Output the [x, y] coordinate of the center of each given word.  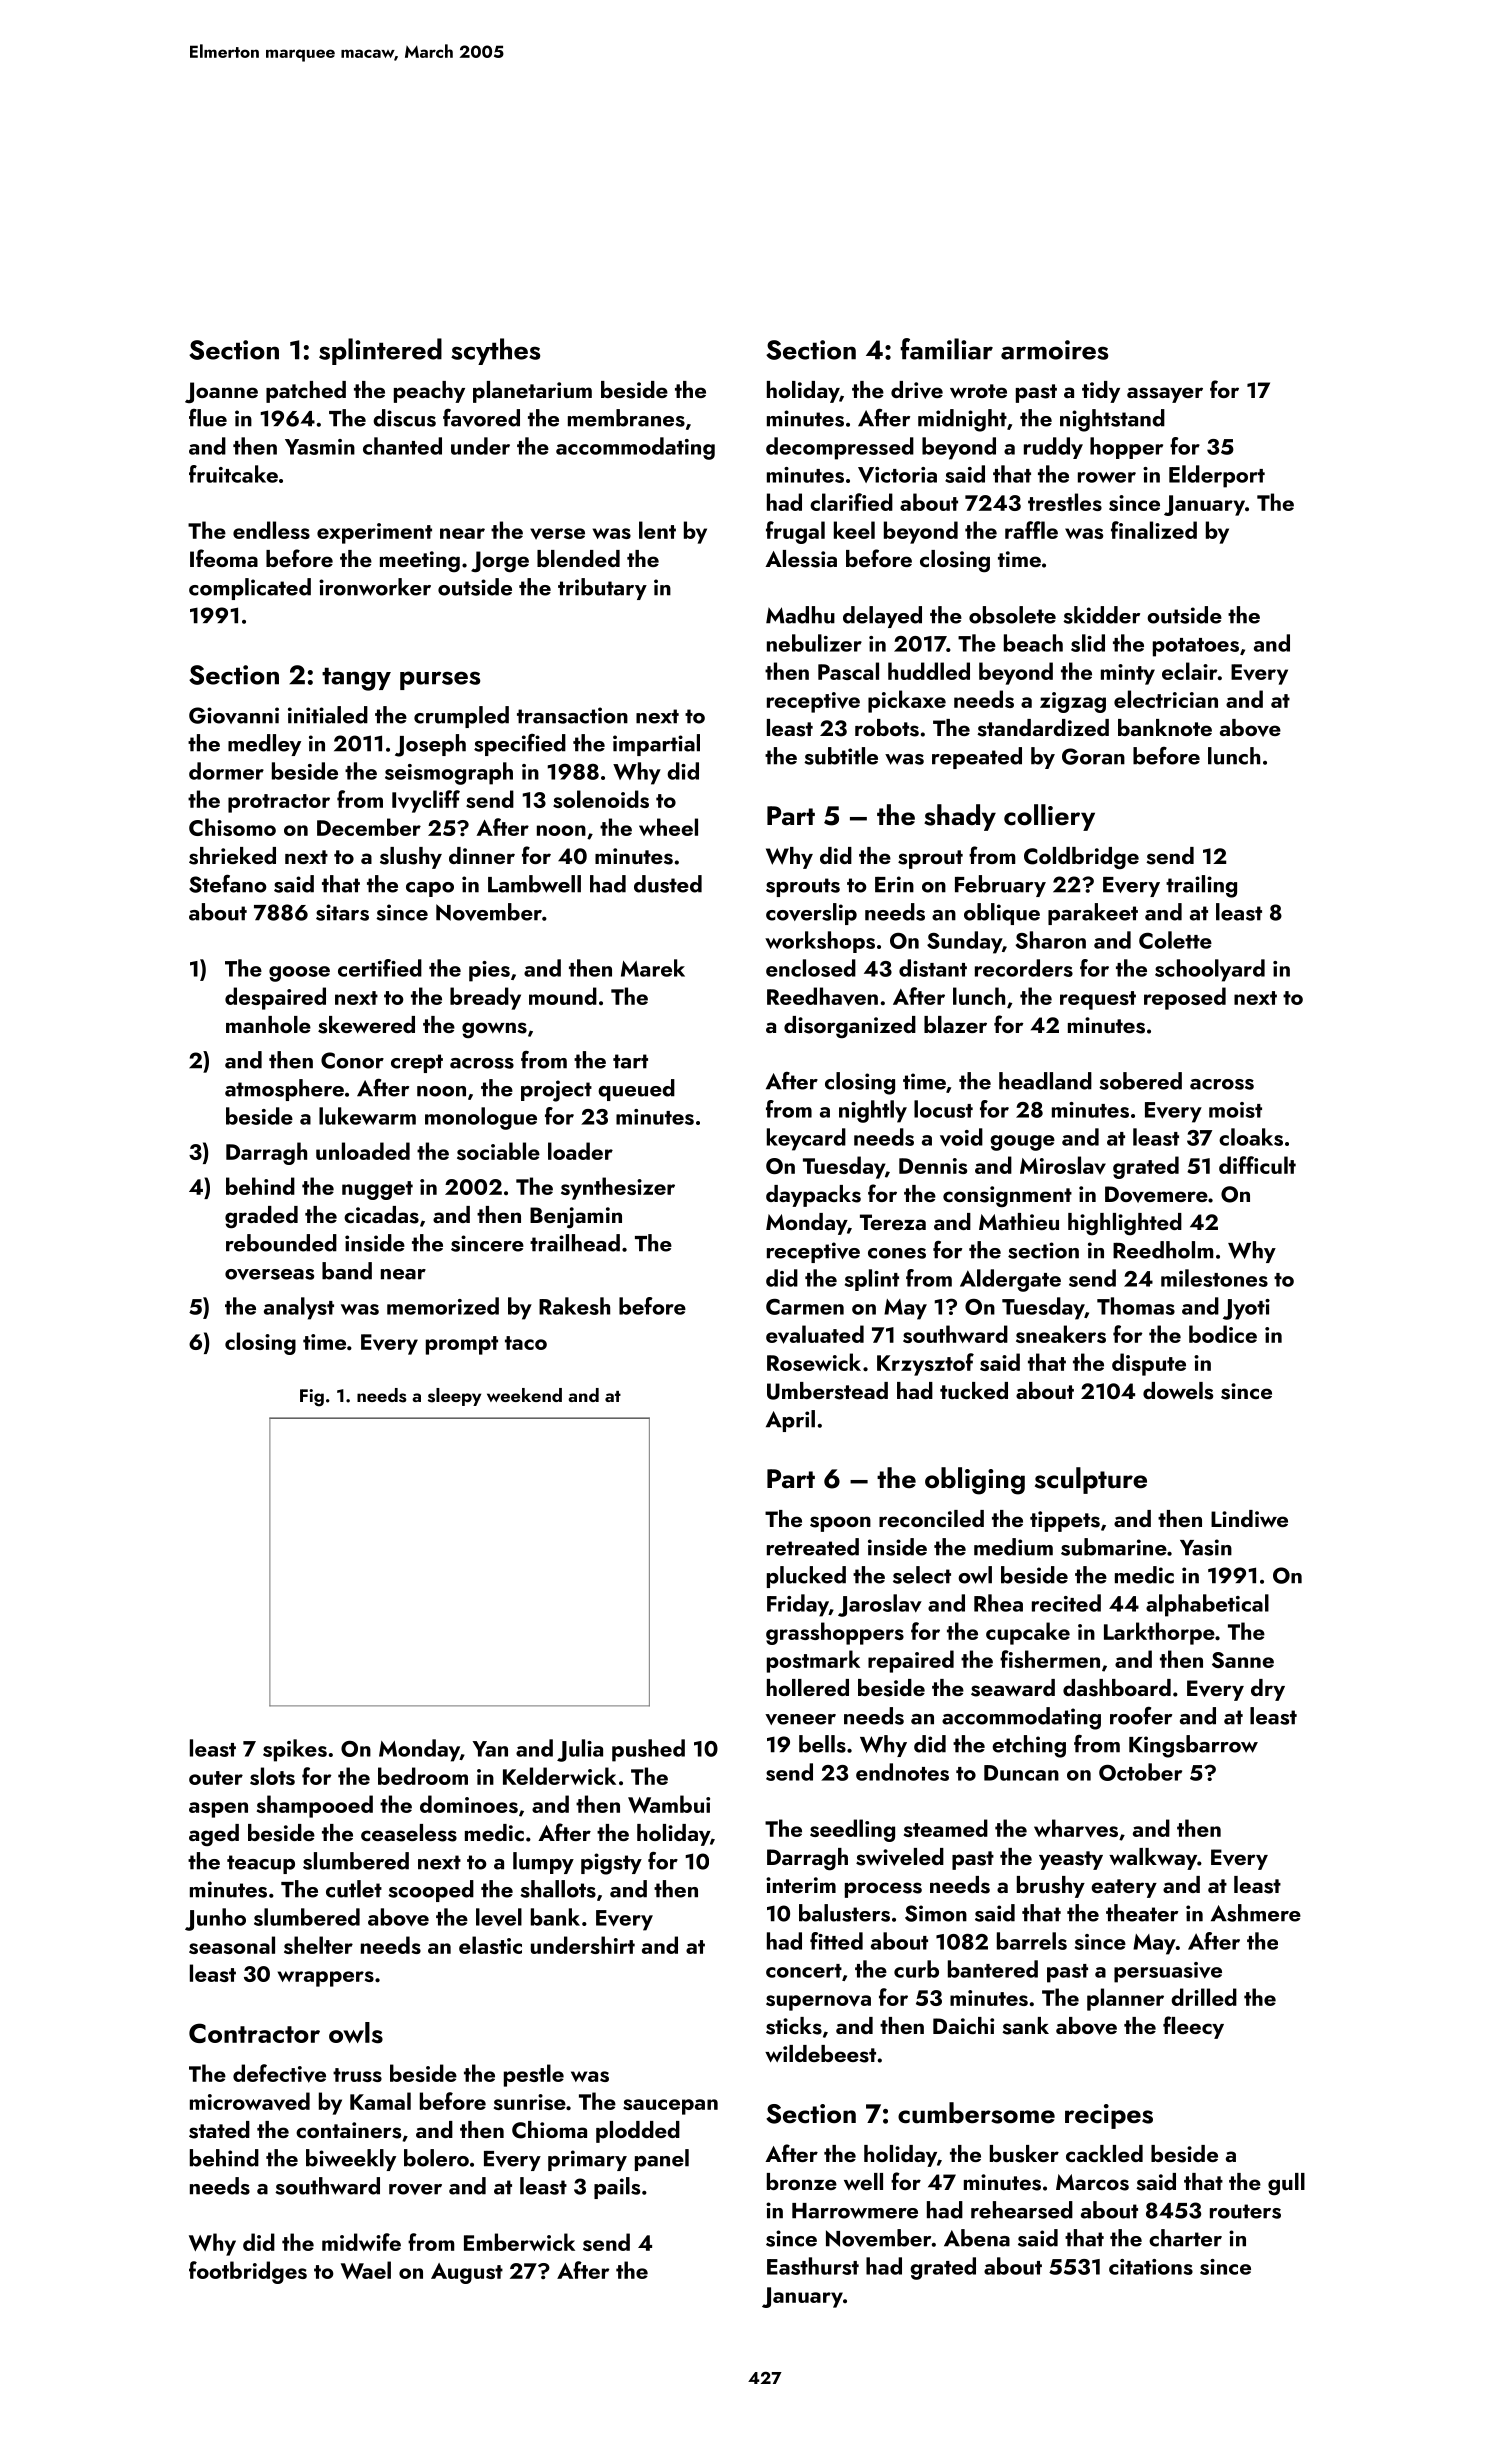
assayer [1165, 395]
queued [636, 1090]
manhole [268, 1024]
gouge [1022, 1143]
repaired [911, 1661]
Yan [490, 1749]
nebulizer [814, 643]
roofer [1141, 1715]
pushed [648, 1750]
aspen [218, 1810]
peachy [429, 392]
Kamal [380, 2101]
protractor [279, 803]
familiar [946, 349]
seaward [1013, 1688]
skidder [1101, 615]
